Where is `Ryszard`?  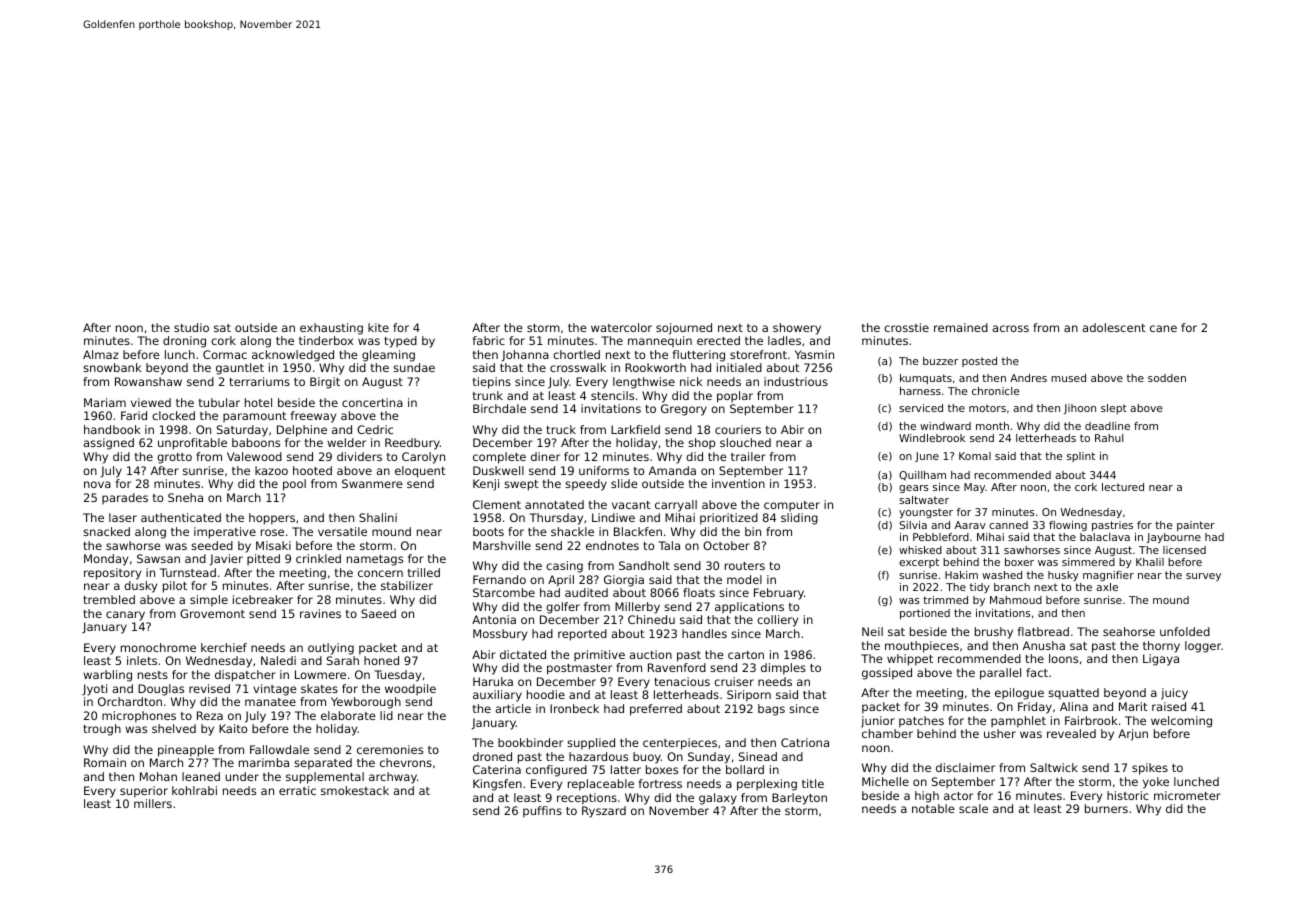 Ryszard is located at coordinates (604, 812).
